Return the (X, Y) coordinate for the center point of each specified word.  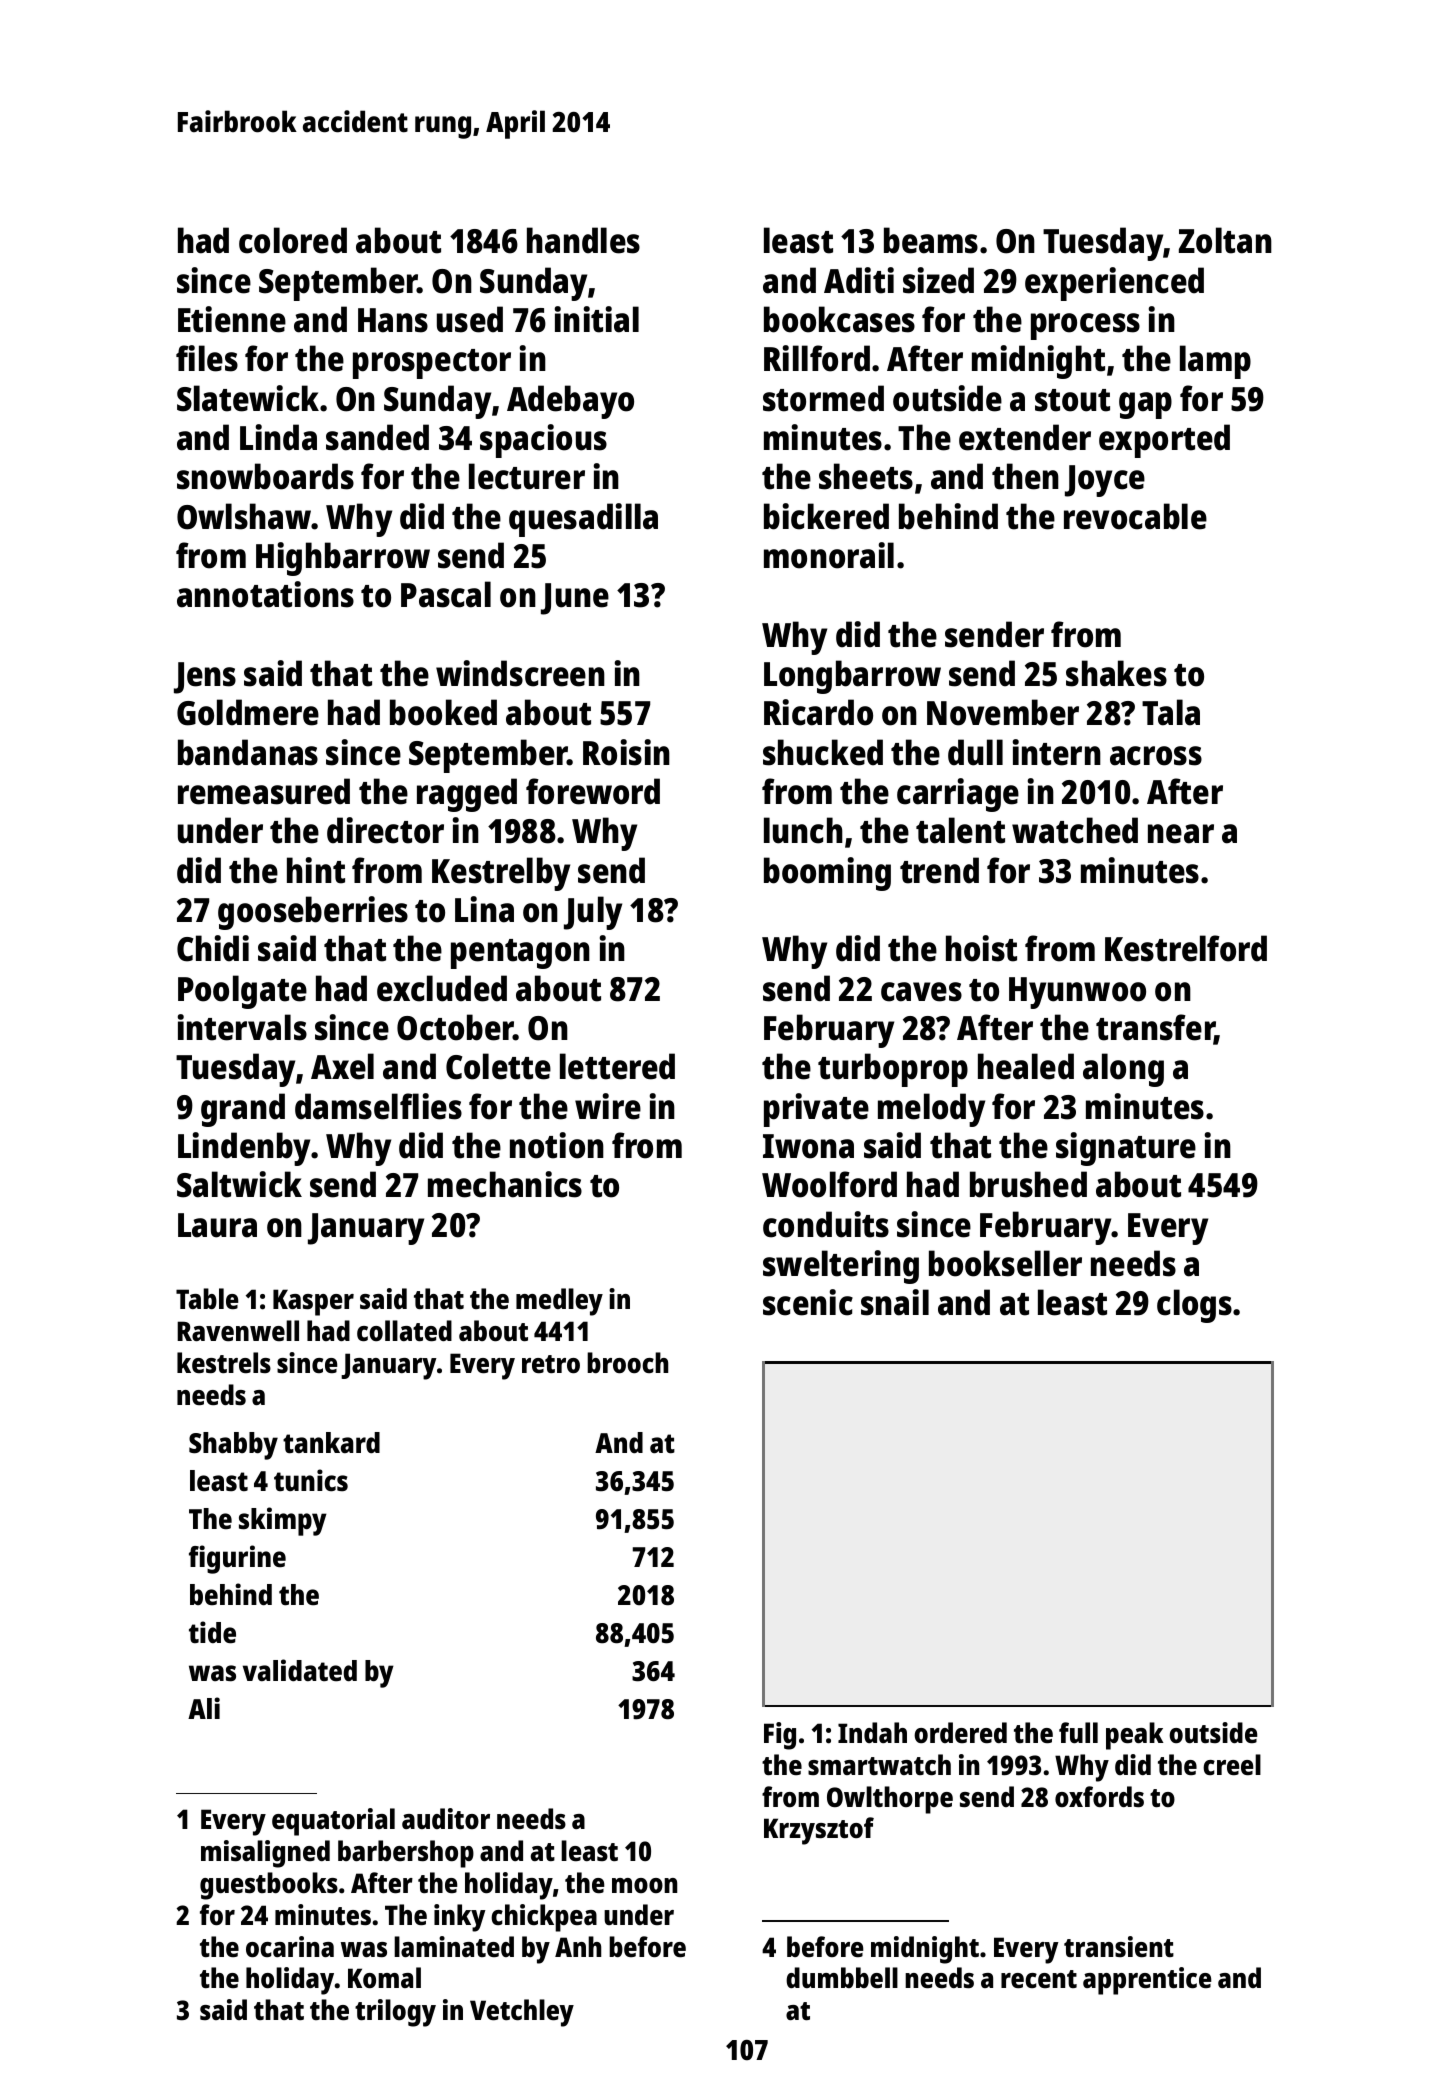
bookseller (1005, 1263)
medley (559, 1302)
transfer (1155, 1028)
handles (583, 240)
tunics (311, 1480)
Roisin (626, 752)
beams (931, 240)
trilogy (395, 2013)
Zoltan (1225, 240)
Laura (217, 1225)
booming (827, 874)
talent (960, 830)
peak (1135, 1736)
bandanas (248, 752)
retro (551, 1364)
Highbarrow (343, 559)
